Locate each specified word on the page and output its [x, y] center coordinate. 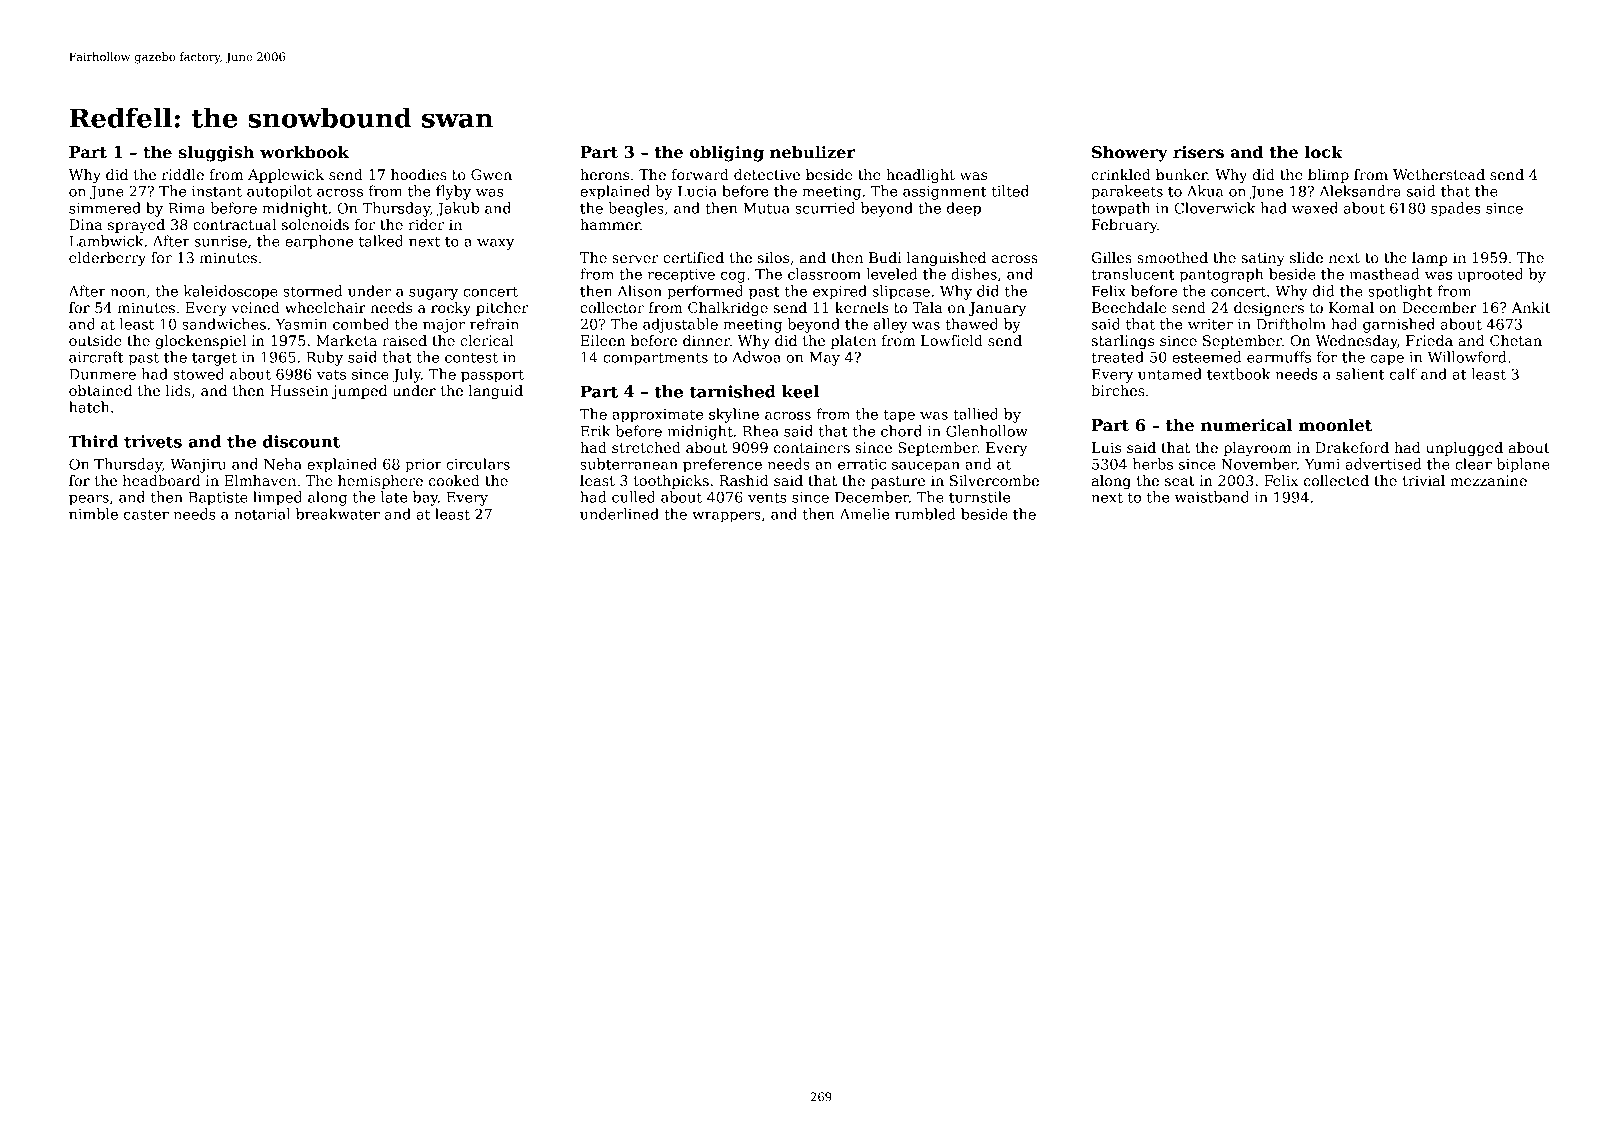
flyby [453, 192]
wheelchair [325, 307]
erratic [862, 464]
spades [1456, 209]
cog [733, 277]
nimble [93, 514]
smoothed [1172, 257]
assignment [944, 193]
